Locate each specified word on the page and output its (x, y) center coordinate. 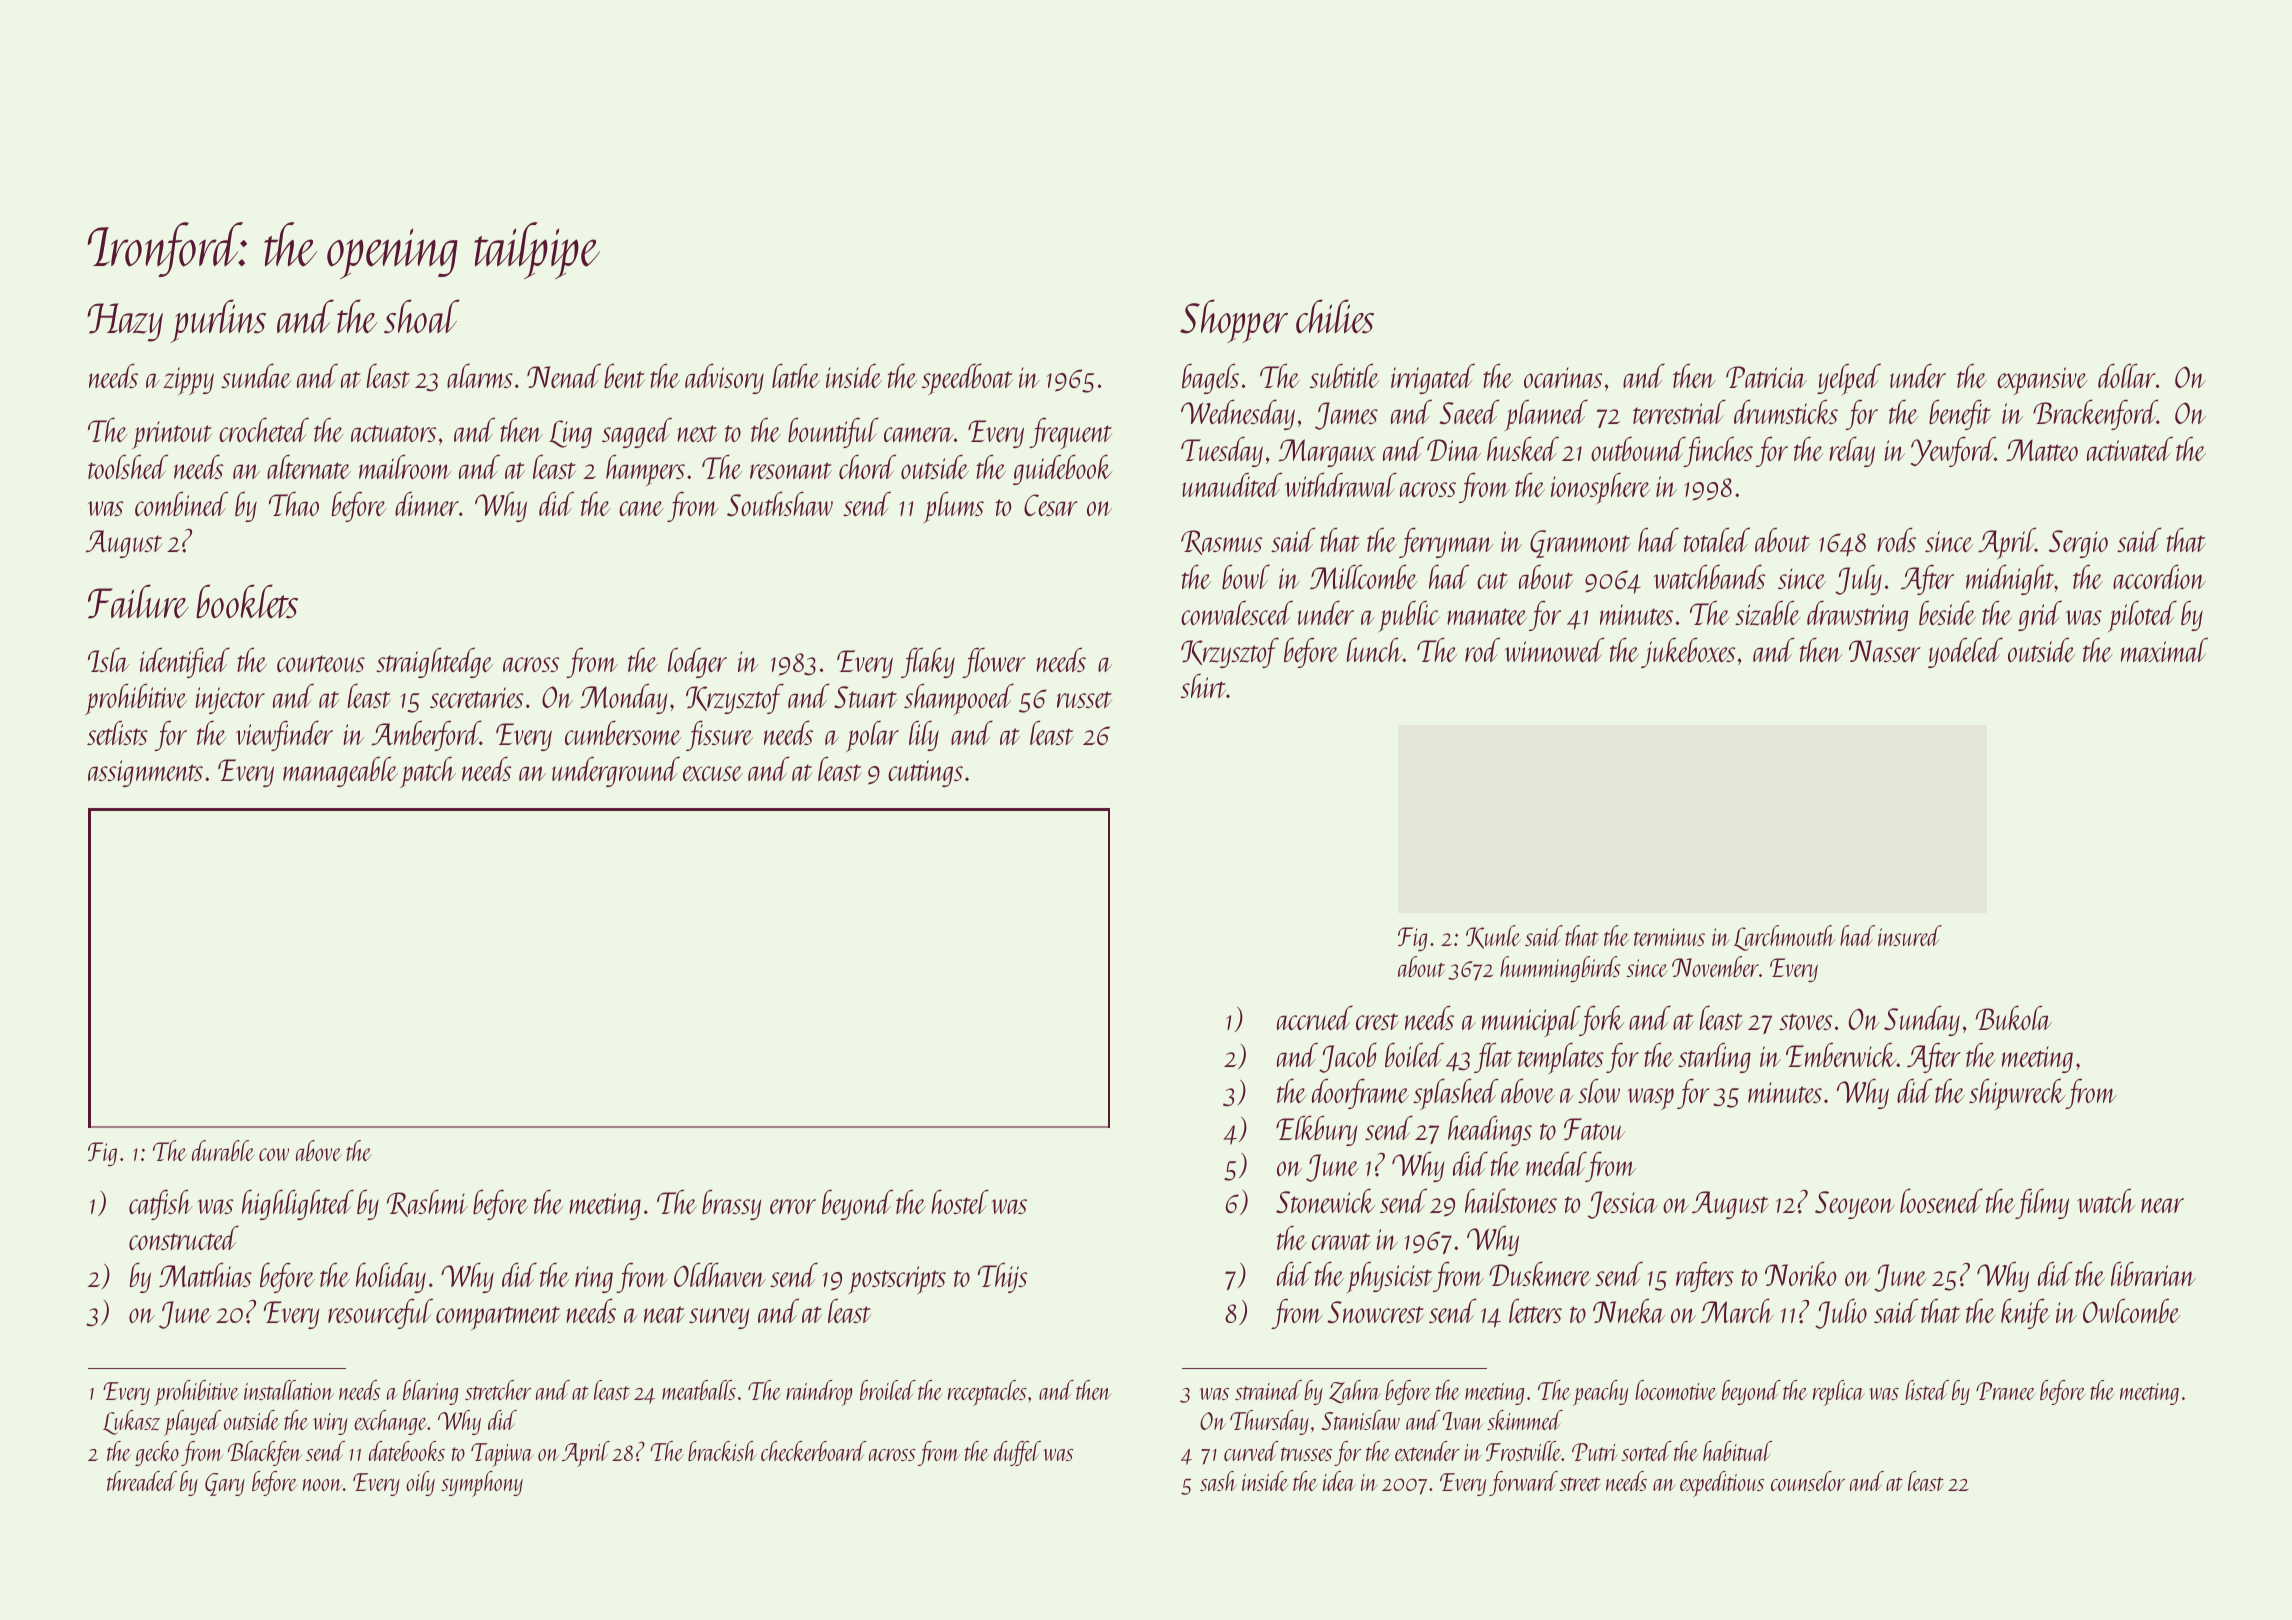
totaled (1717, 539)
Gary (225, 1484)
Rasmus (1221, 542)
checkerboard (813, 1451)
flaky (928, 662)
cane (641, 508)
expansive (2042, 381)
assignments (145, 773)
